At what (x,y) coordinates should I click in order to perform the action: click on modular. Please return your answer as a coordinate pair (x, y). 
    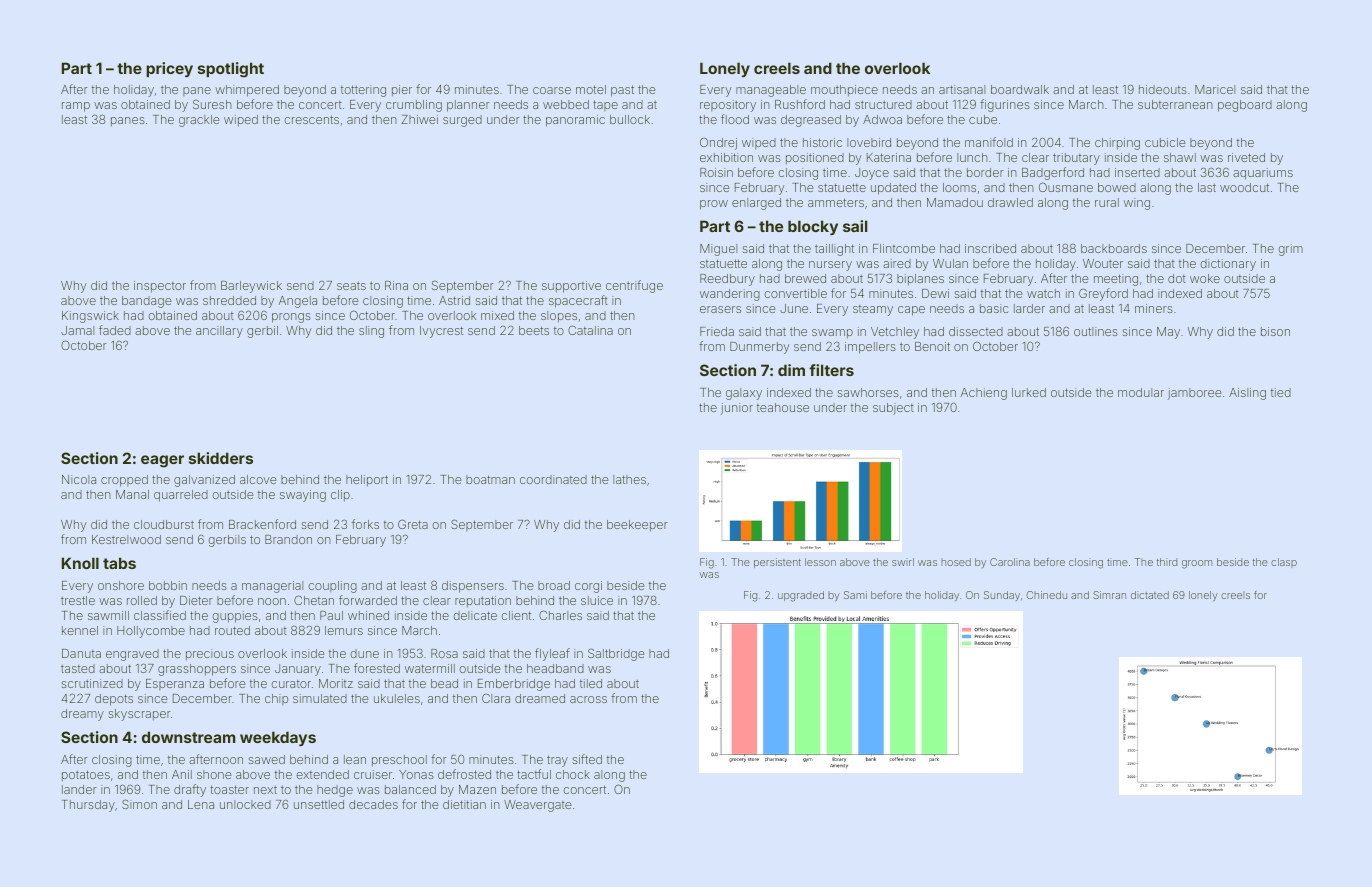
    Looking at the image, I should click on (1141, 392).
